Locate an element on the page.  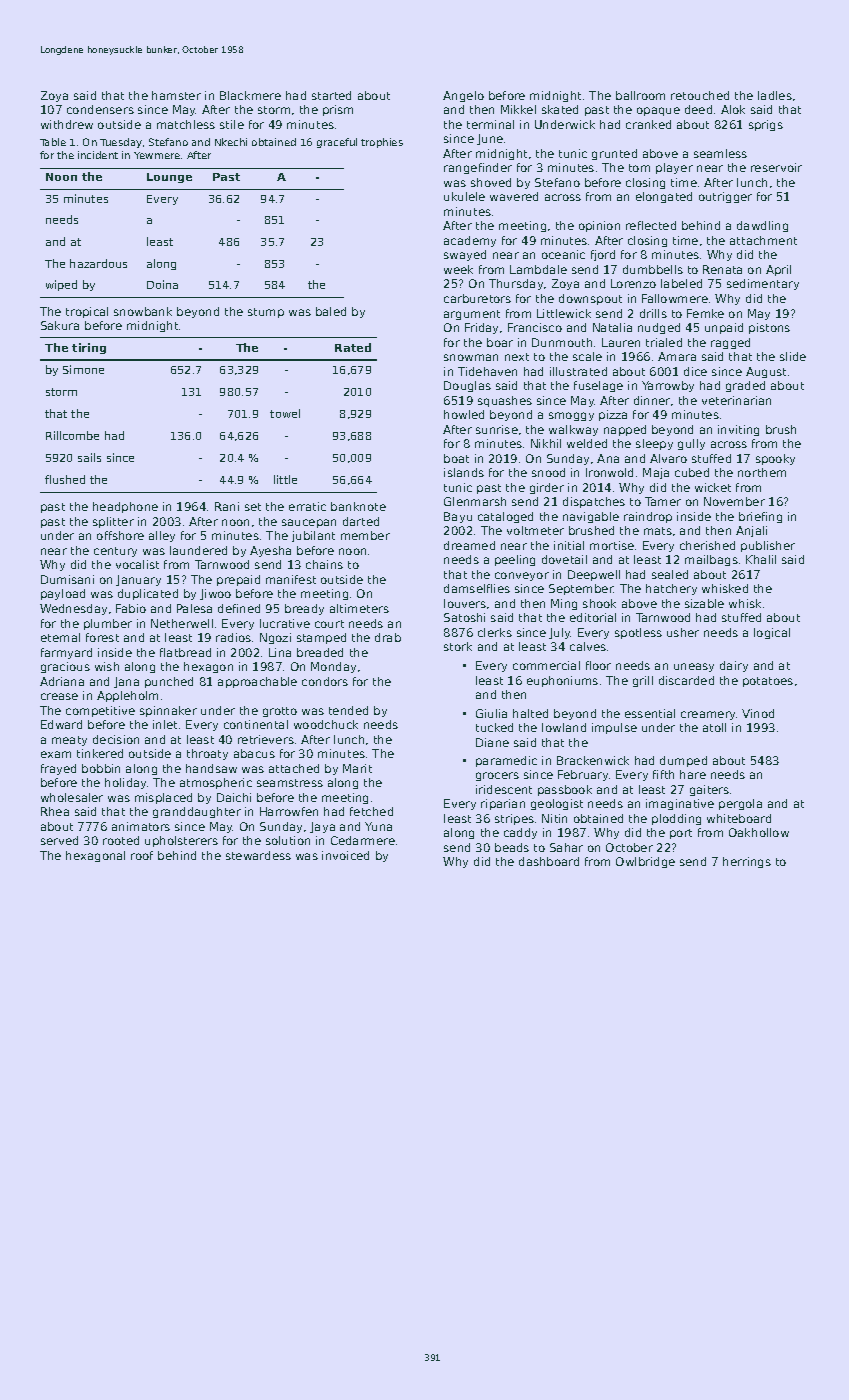
fetched is located at coordinates (371, 811).
